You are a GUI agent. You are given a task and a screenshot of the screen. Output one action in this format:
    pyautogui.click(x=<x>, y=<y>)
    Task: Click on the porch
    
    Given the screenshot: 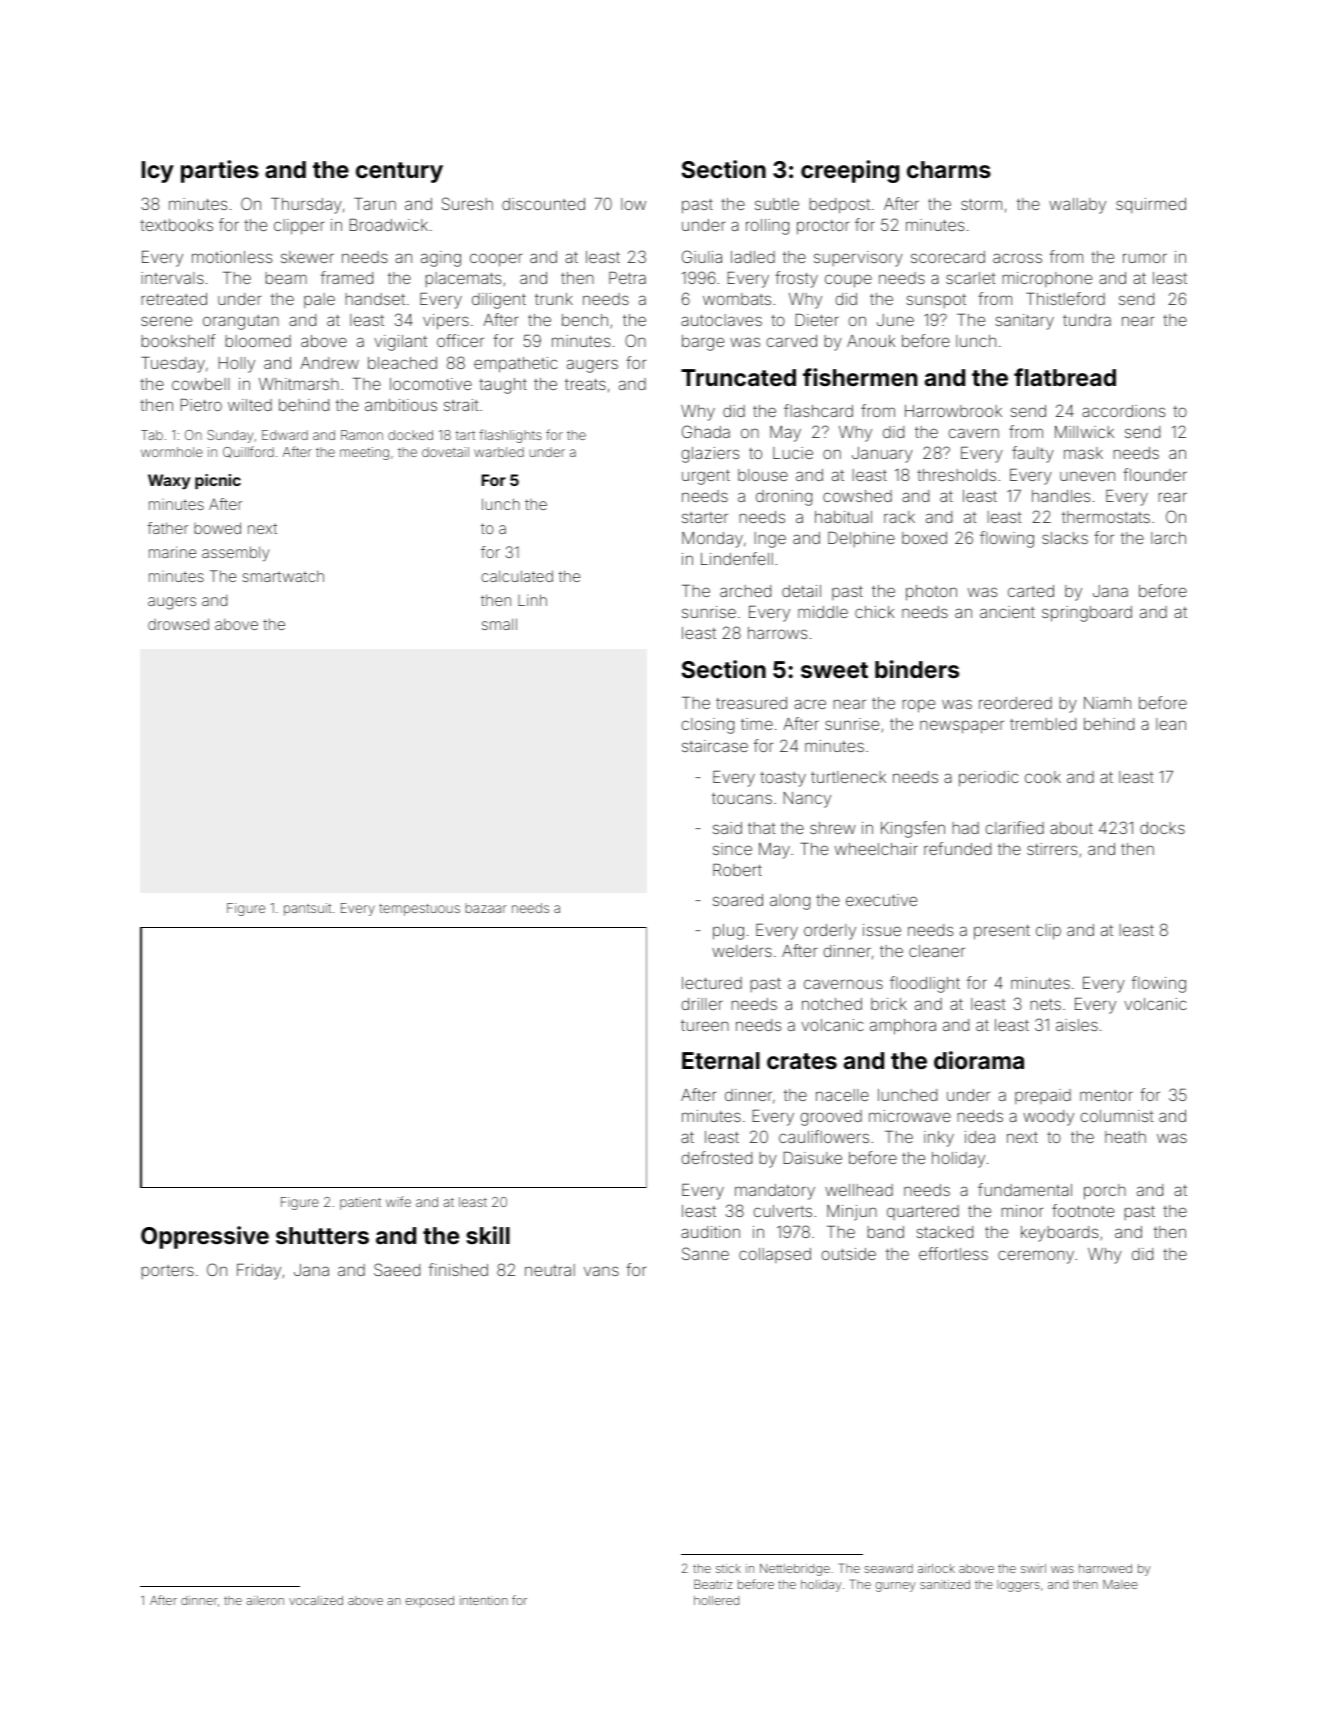 What is the action you would take?
    pyautogui.click(x=1105, y=1192)
